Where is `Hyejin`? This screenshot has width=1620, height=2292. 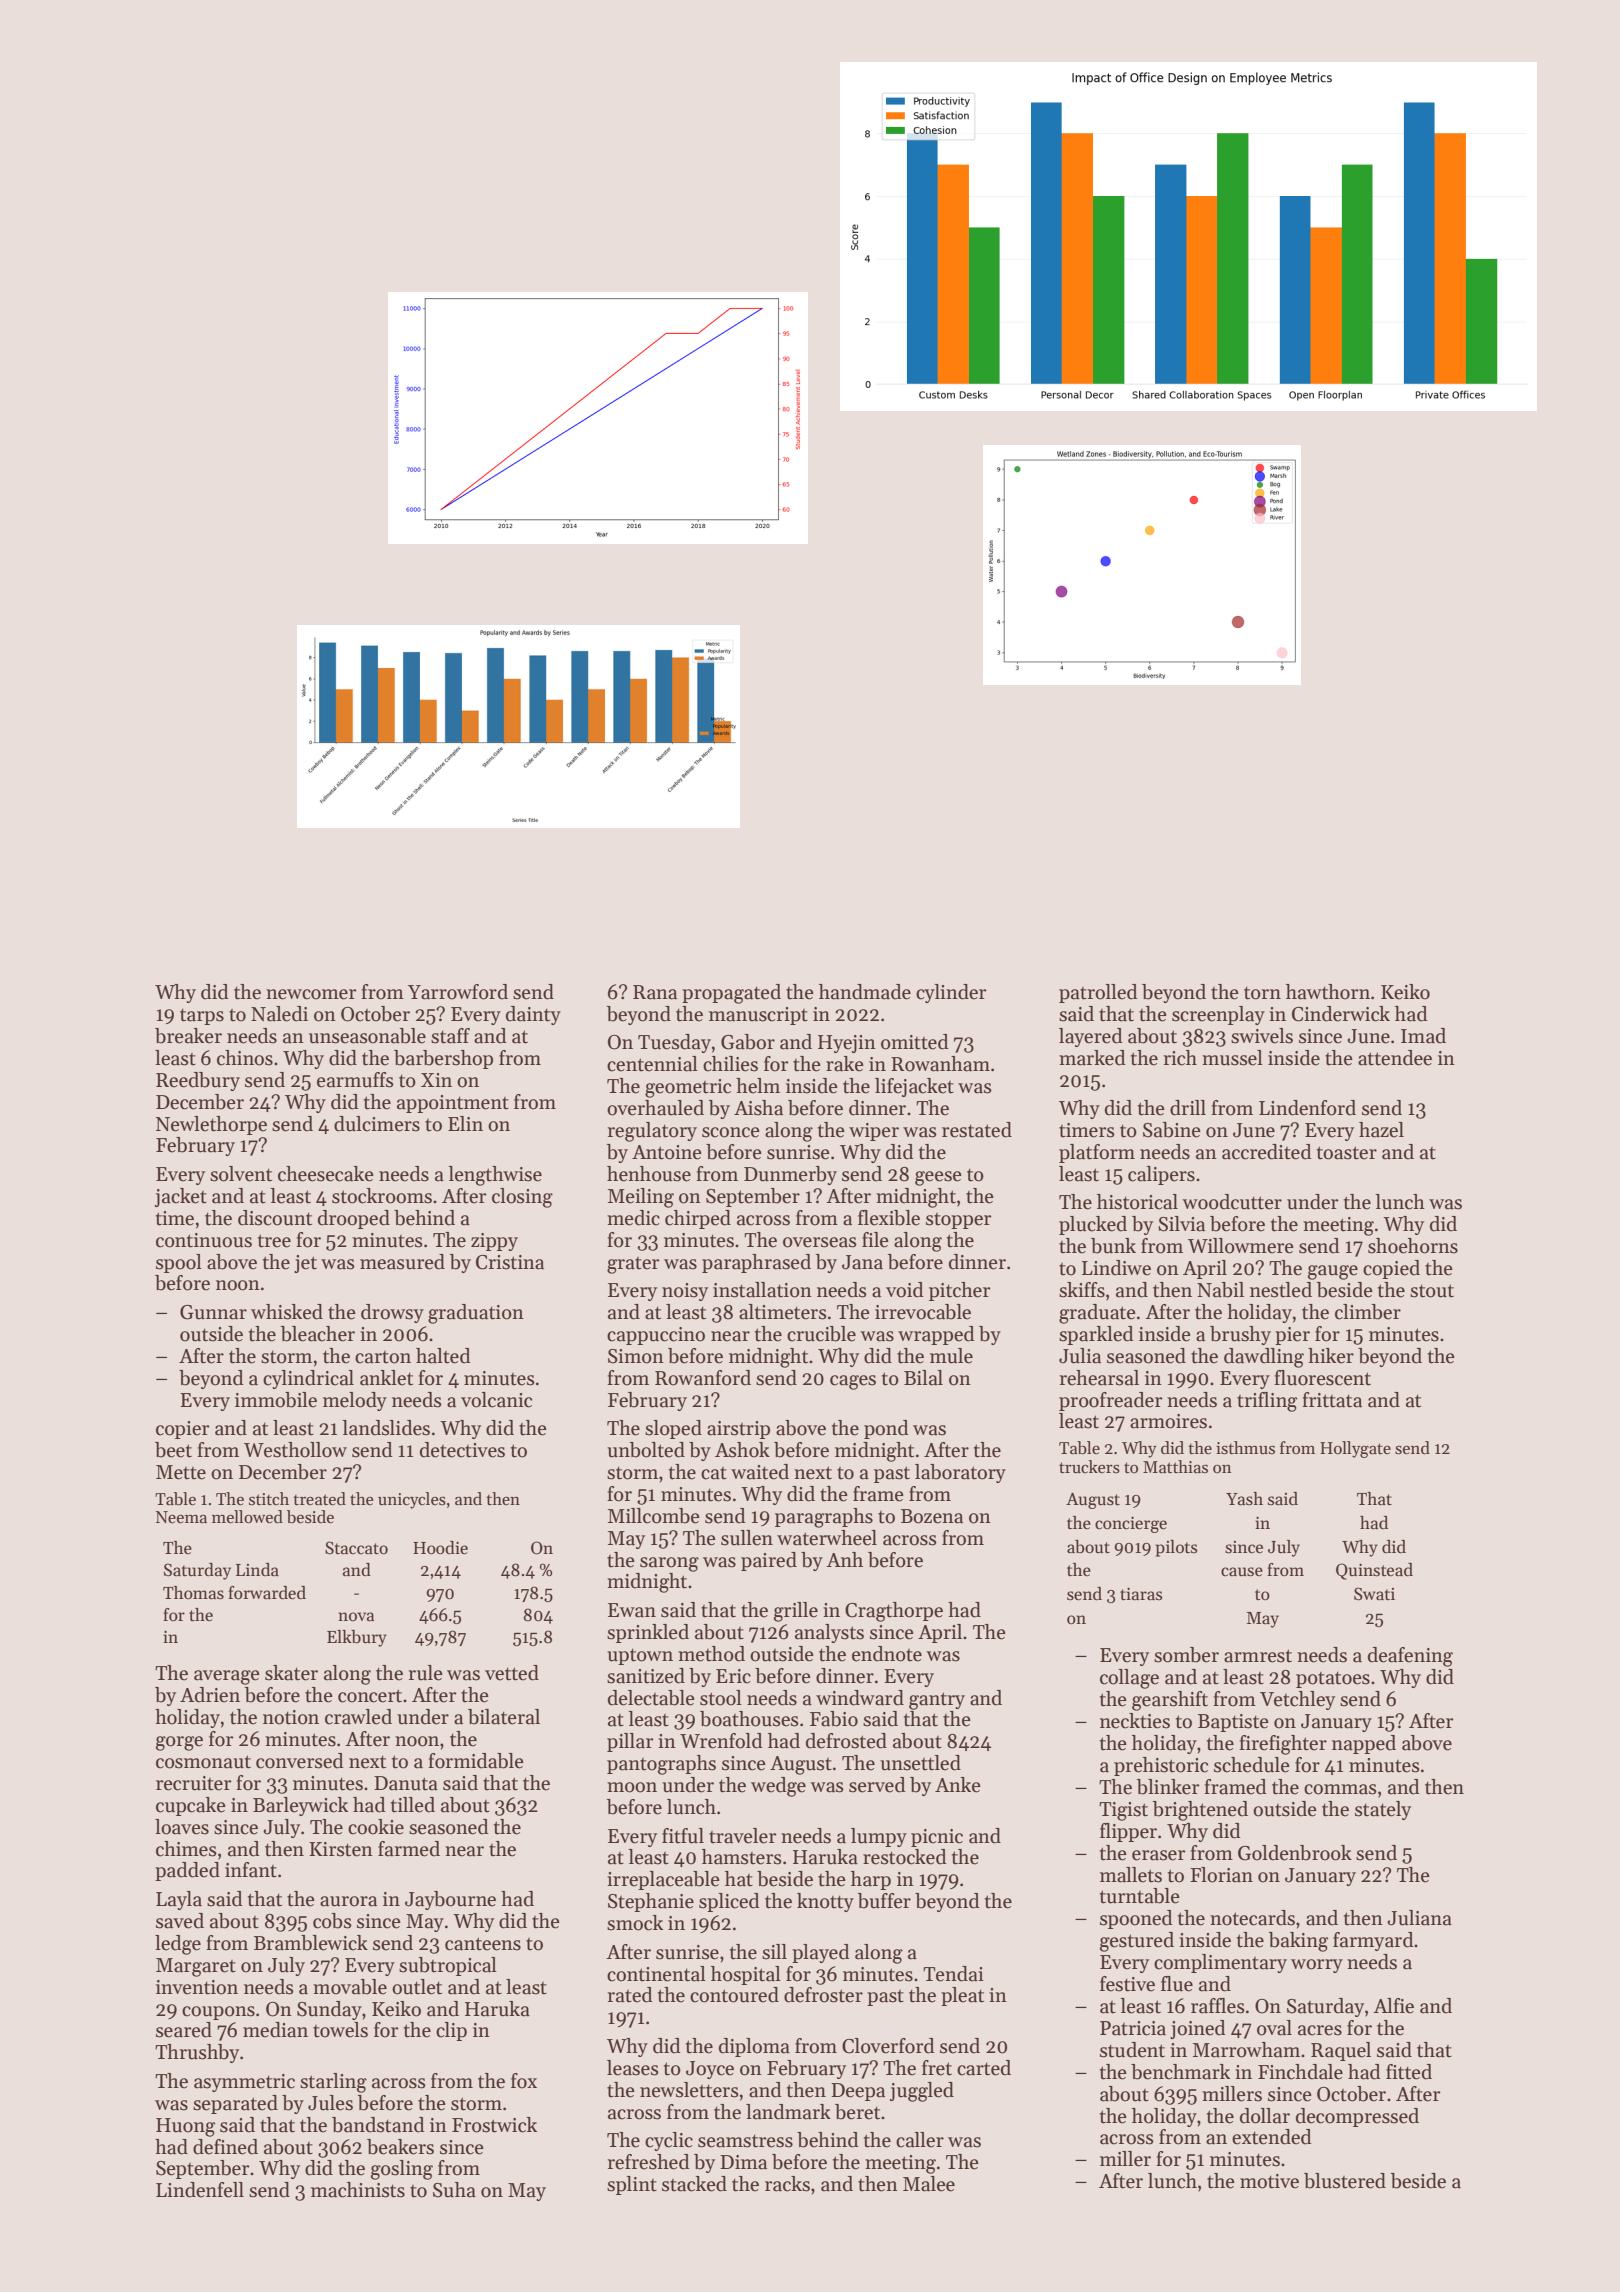 Hyejin is located at coordinates (847, 1044).
